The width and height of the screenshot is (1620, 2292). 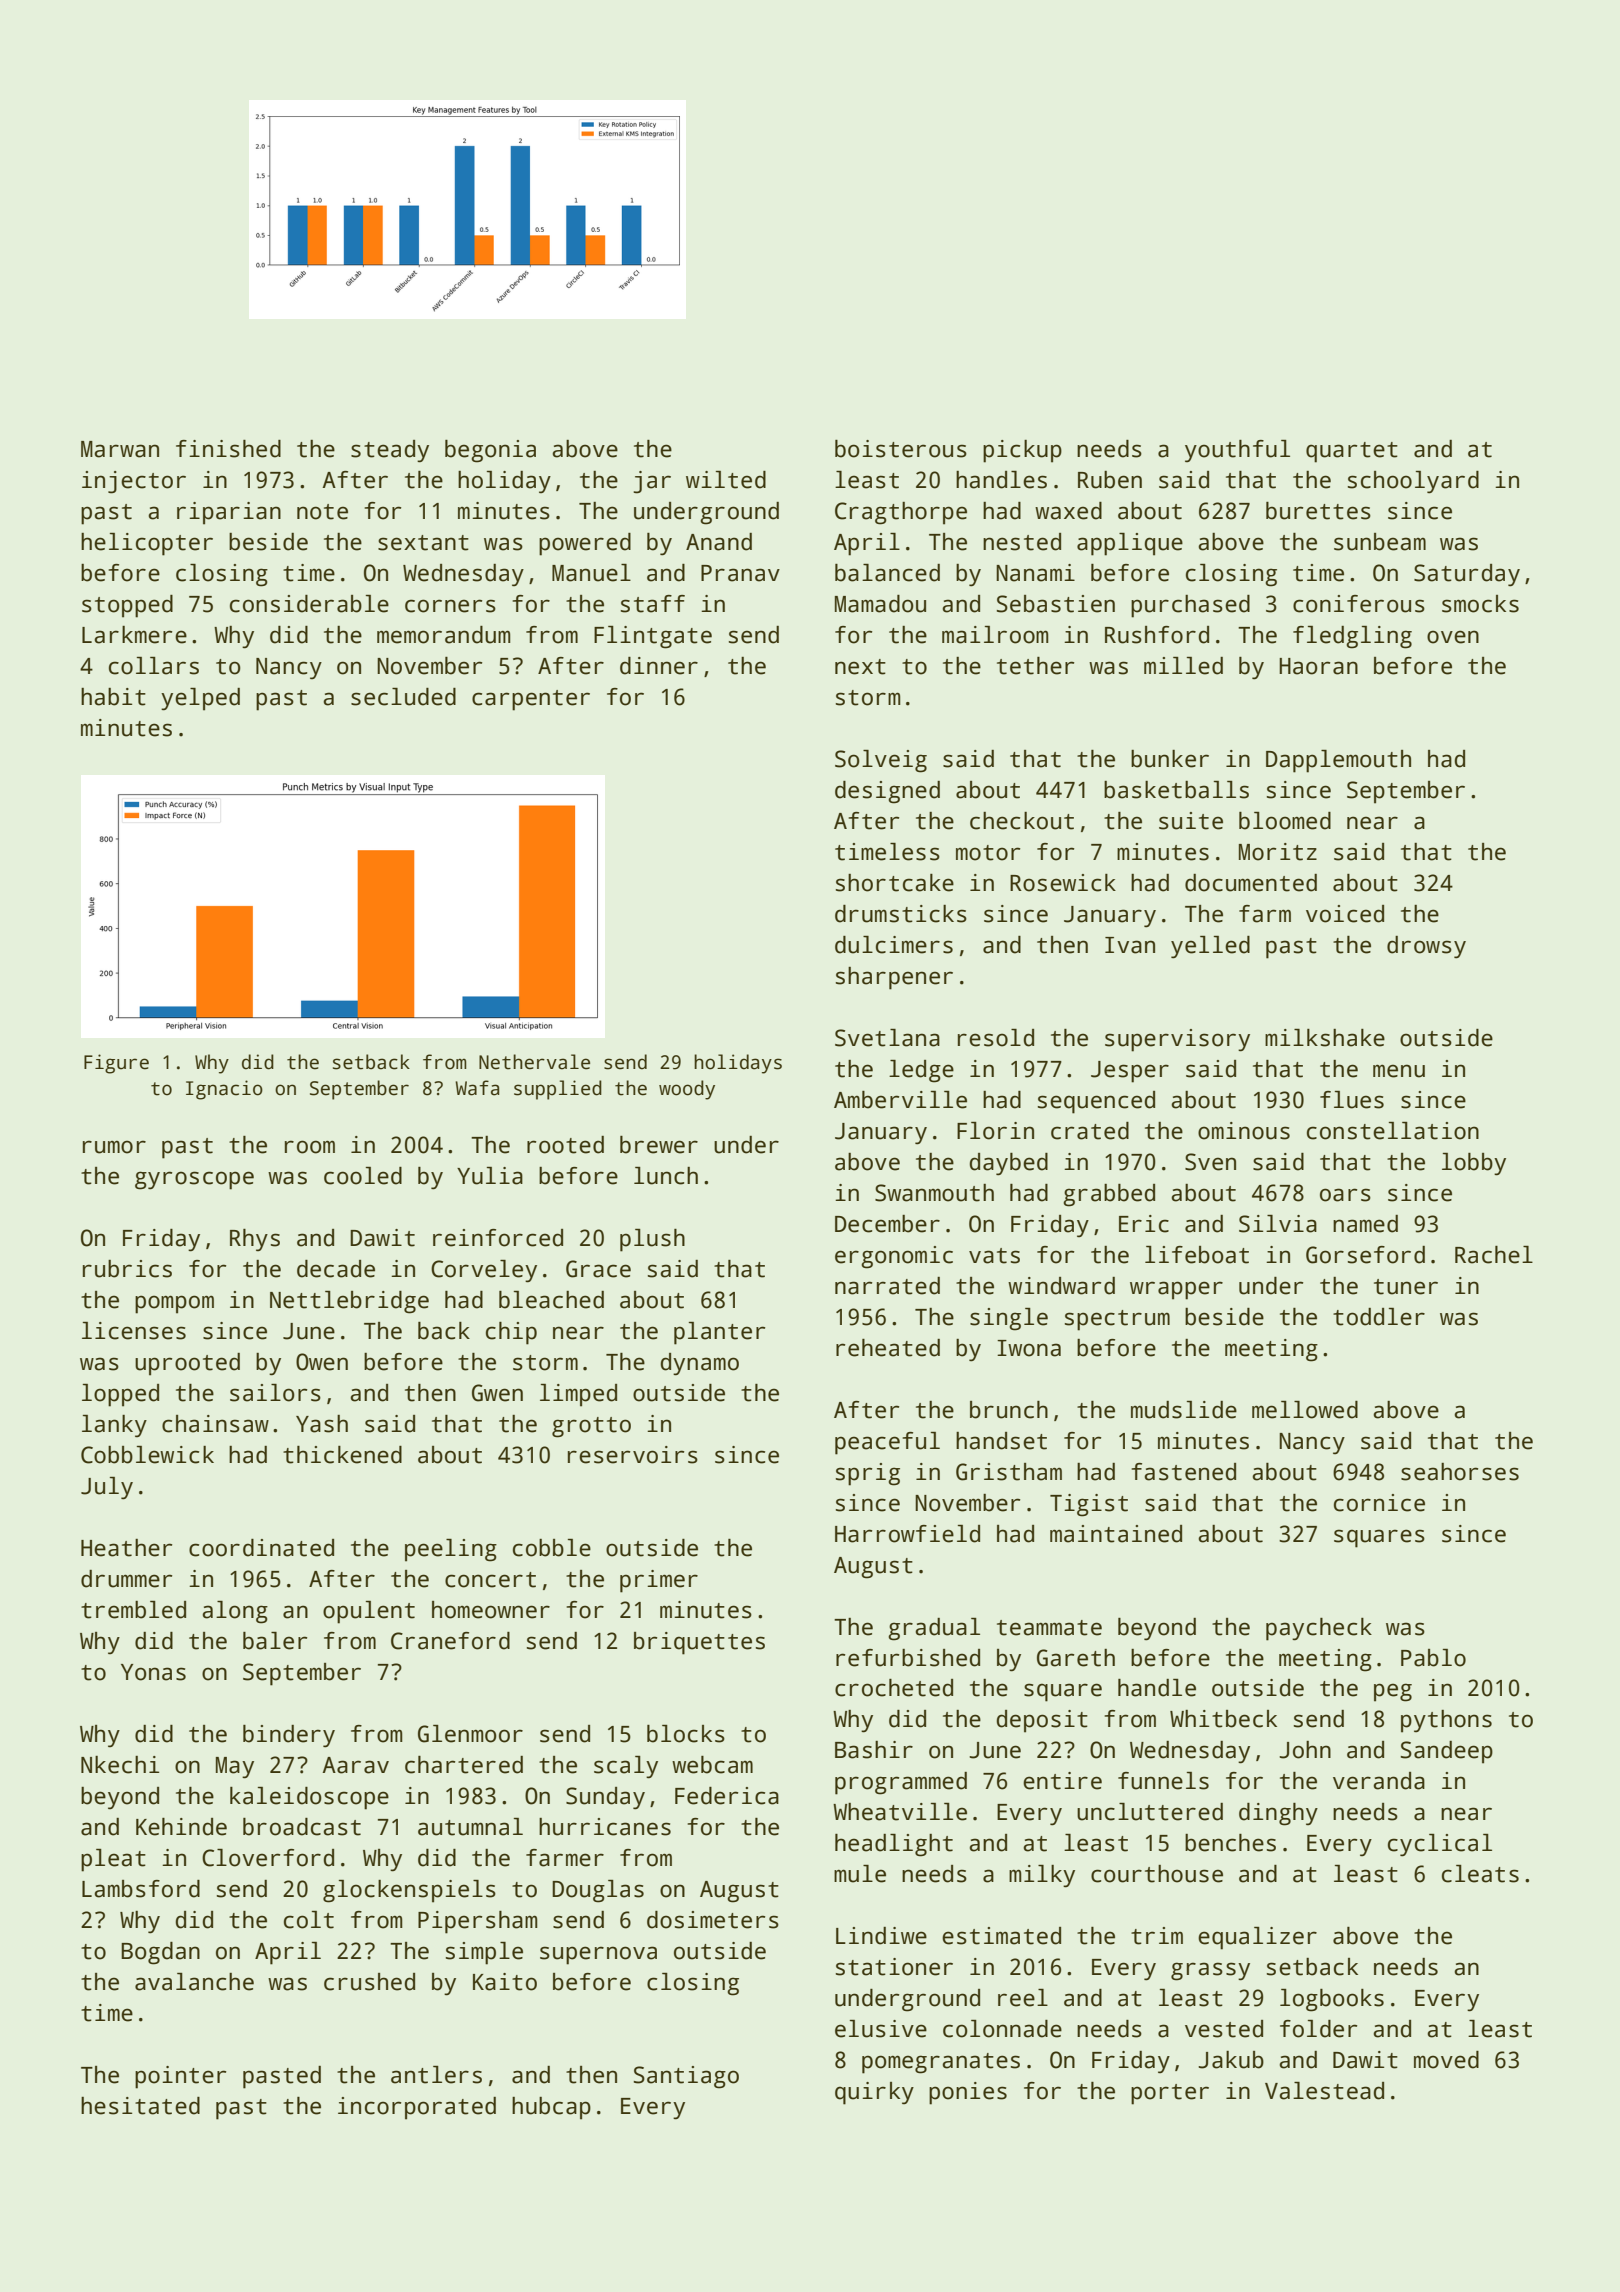 What do you see at coordinates (1184, 1472) in the screenshot?
I see `fastened` at bounding box center [1184, 1472].
